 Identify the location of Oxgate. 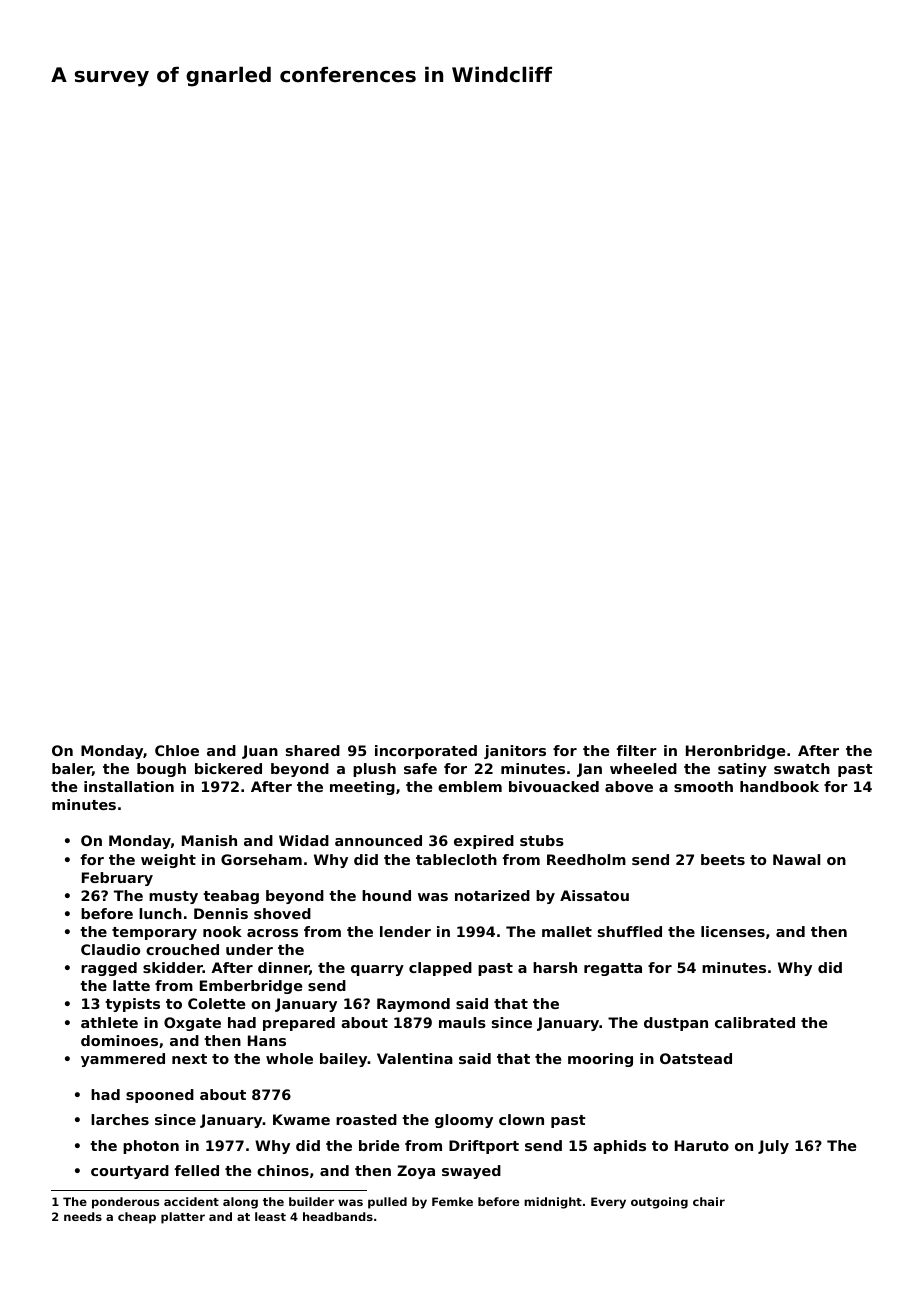
(192, 1024).
